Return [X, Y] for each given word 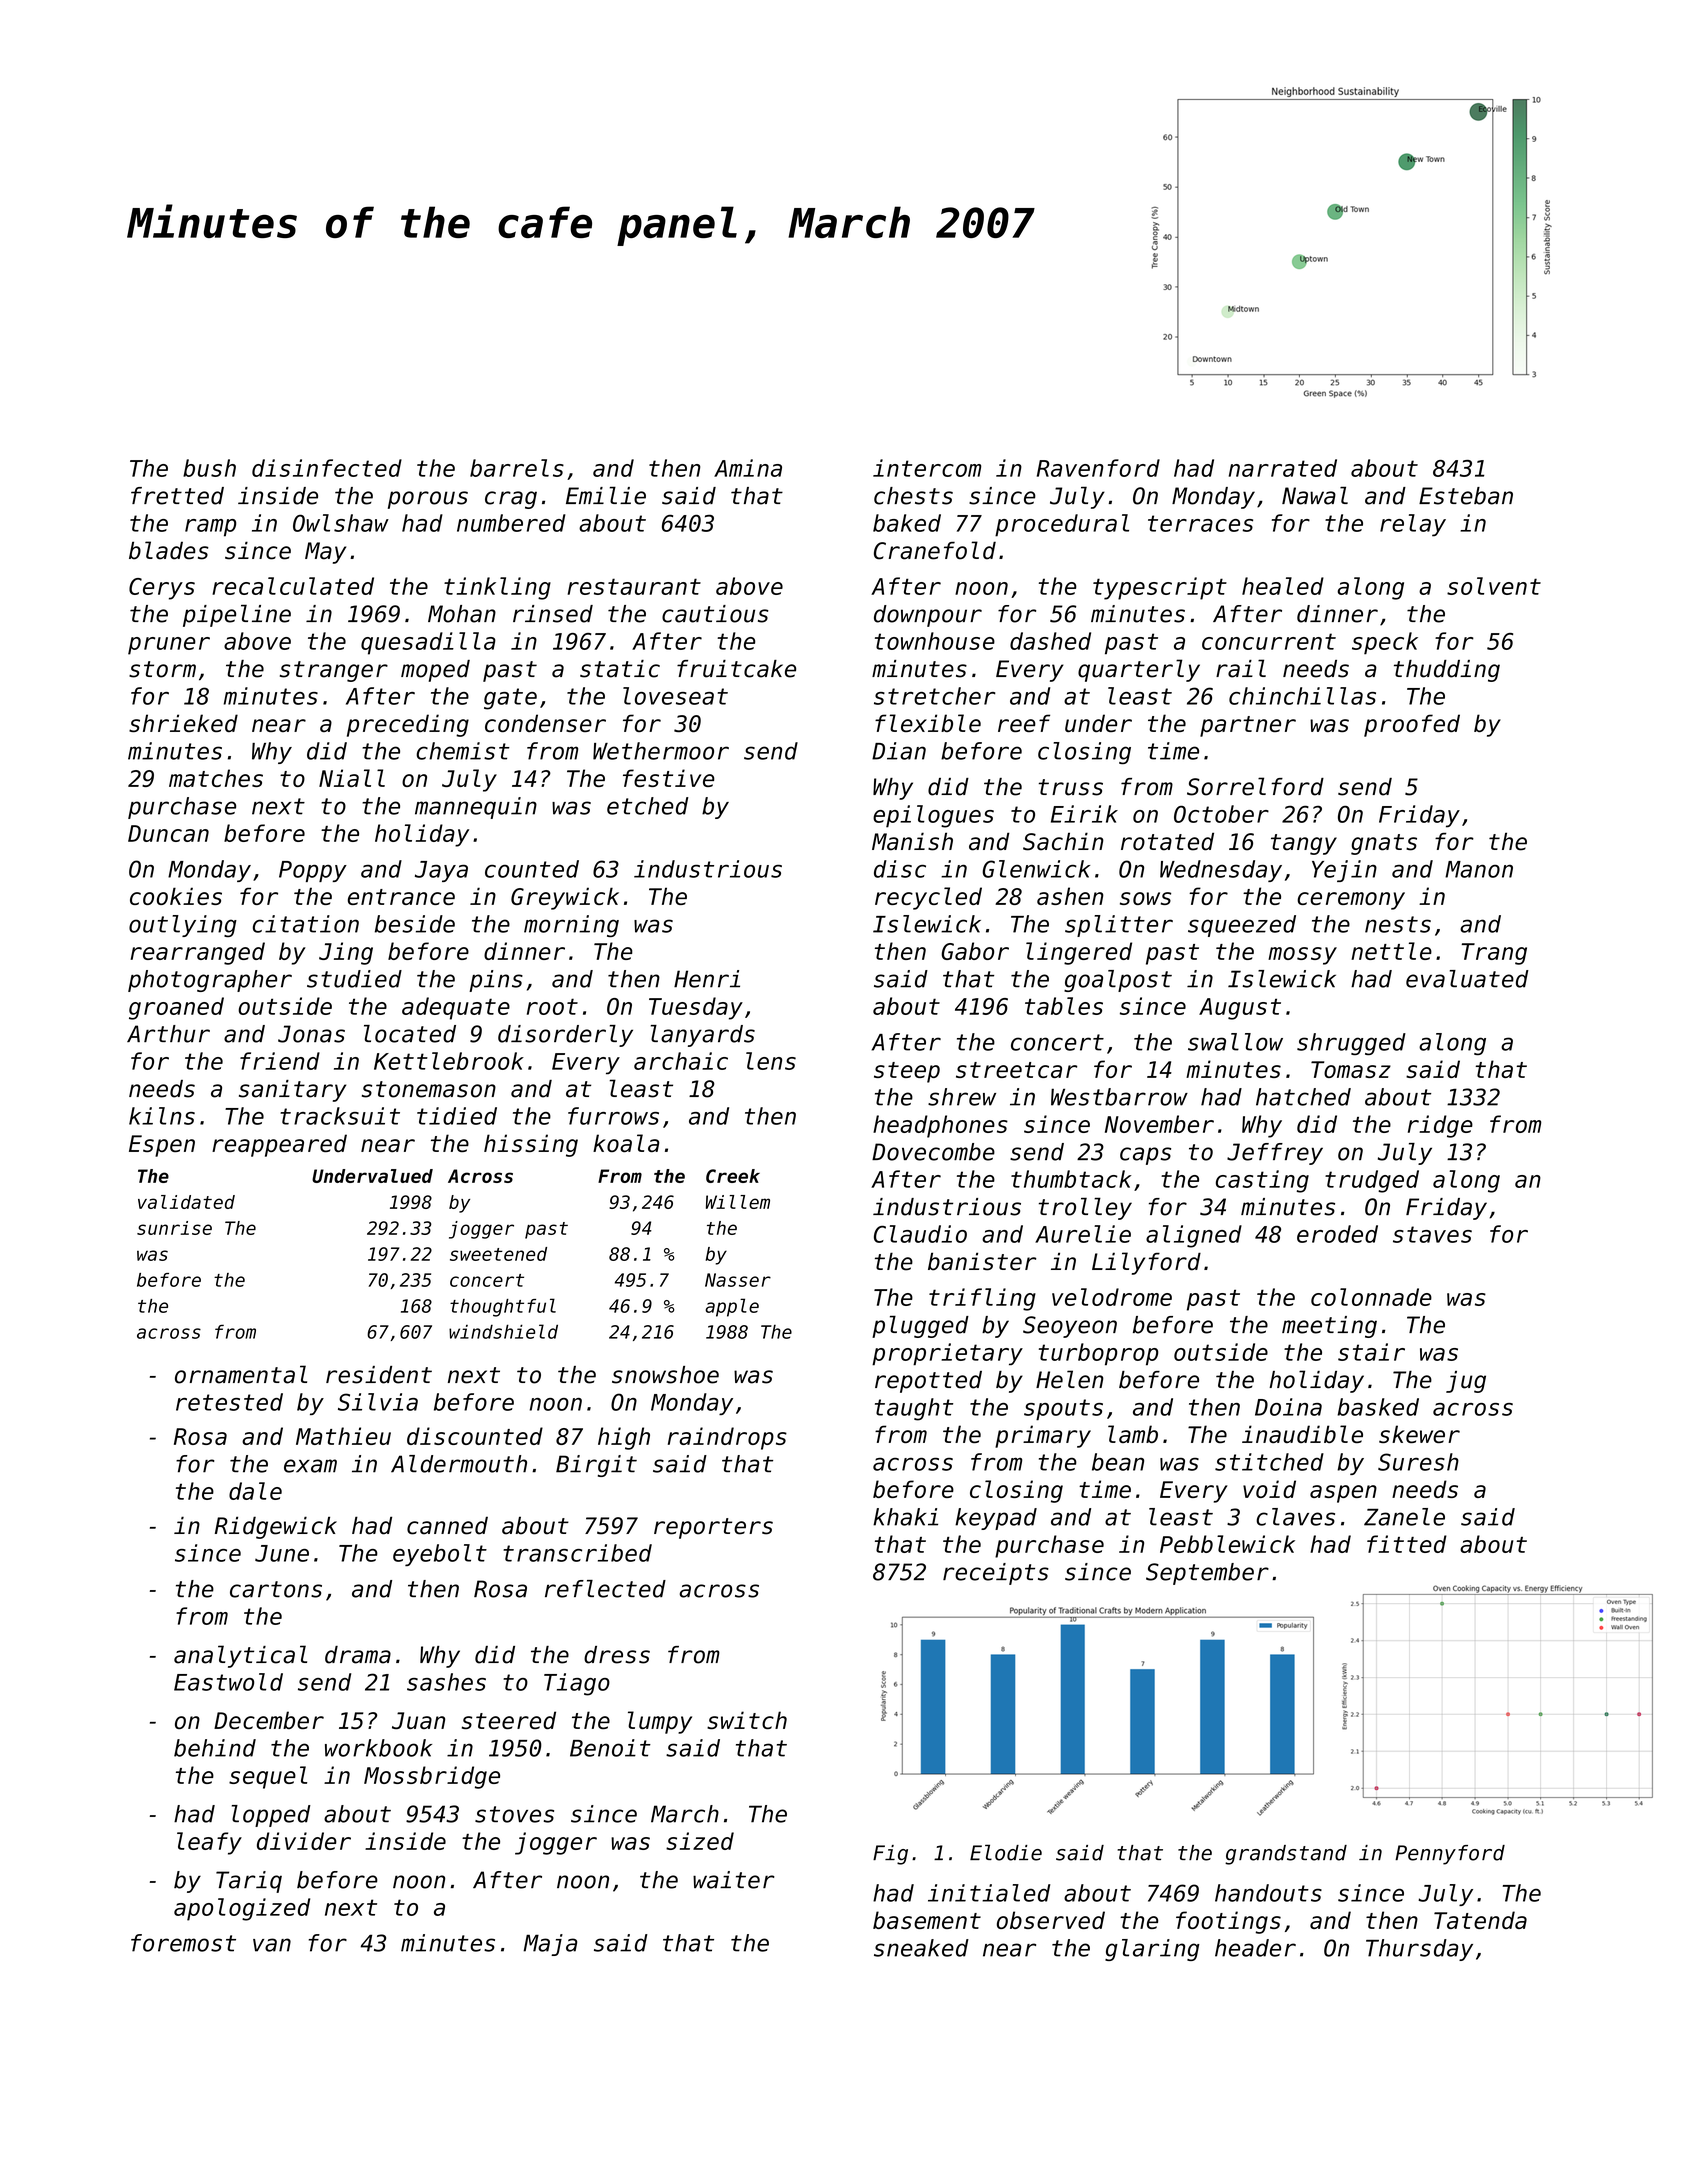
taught [914, 1409]
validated [186, 1202]
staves [1432, 1234]
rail [1241, 668]
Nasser [738, 1280]
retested [229, 1402]
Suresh [1418, 1462]
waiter [734, 1880]
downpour [928, 616]
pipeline [237, 615]
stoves [514, 1814]
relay [1413, 525]
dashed [1050, 641]
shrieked [183, 723]
